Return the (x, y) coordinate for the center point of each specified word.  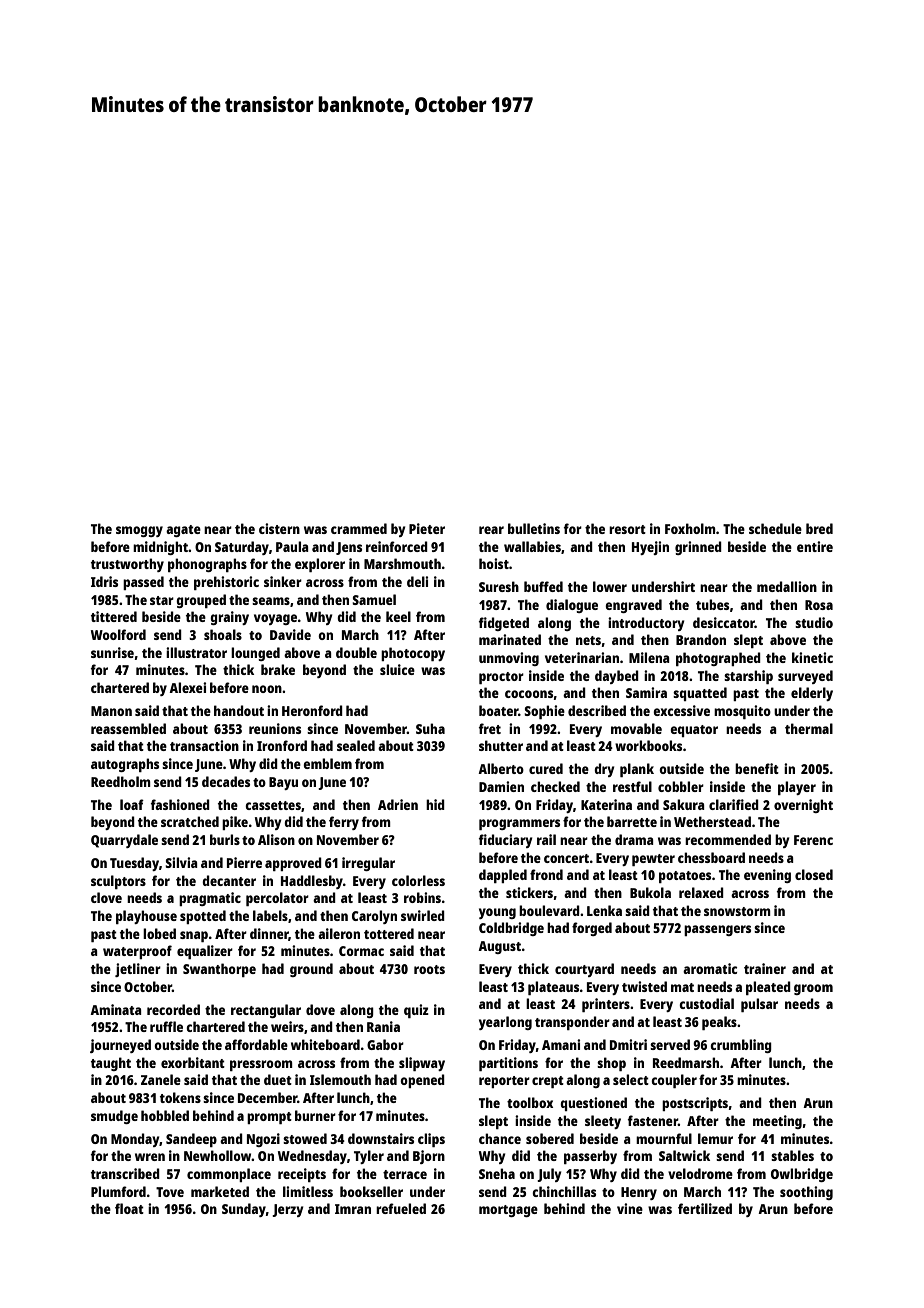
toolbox (530, 1102)
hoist (494, 563)
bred (819, 528)
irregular (368, 864)
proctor (501, 678)
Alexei (187, 687)
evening (767, 876)
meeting (777, 1122)
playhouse (146, 917)
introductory (646, 624)
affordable (256, 1044)
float (129, 1208)
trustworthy (127, 565)
